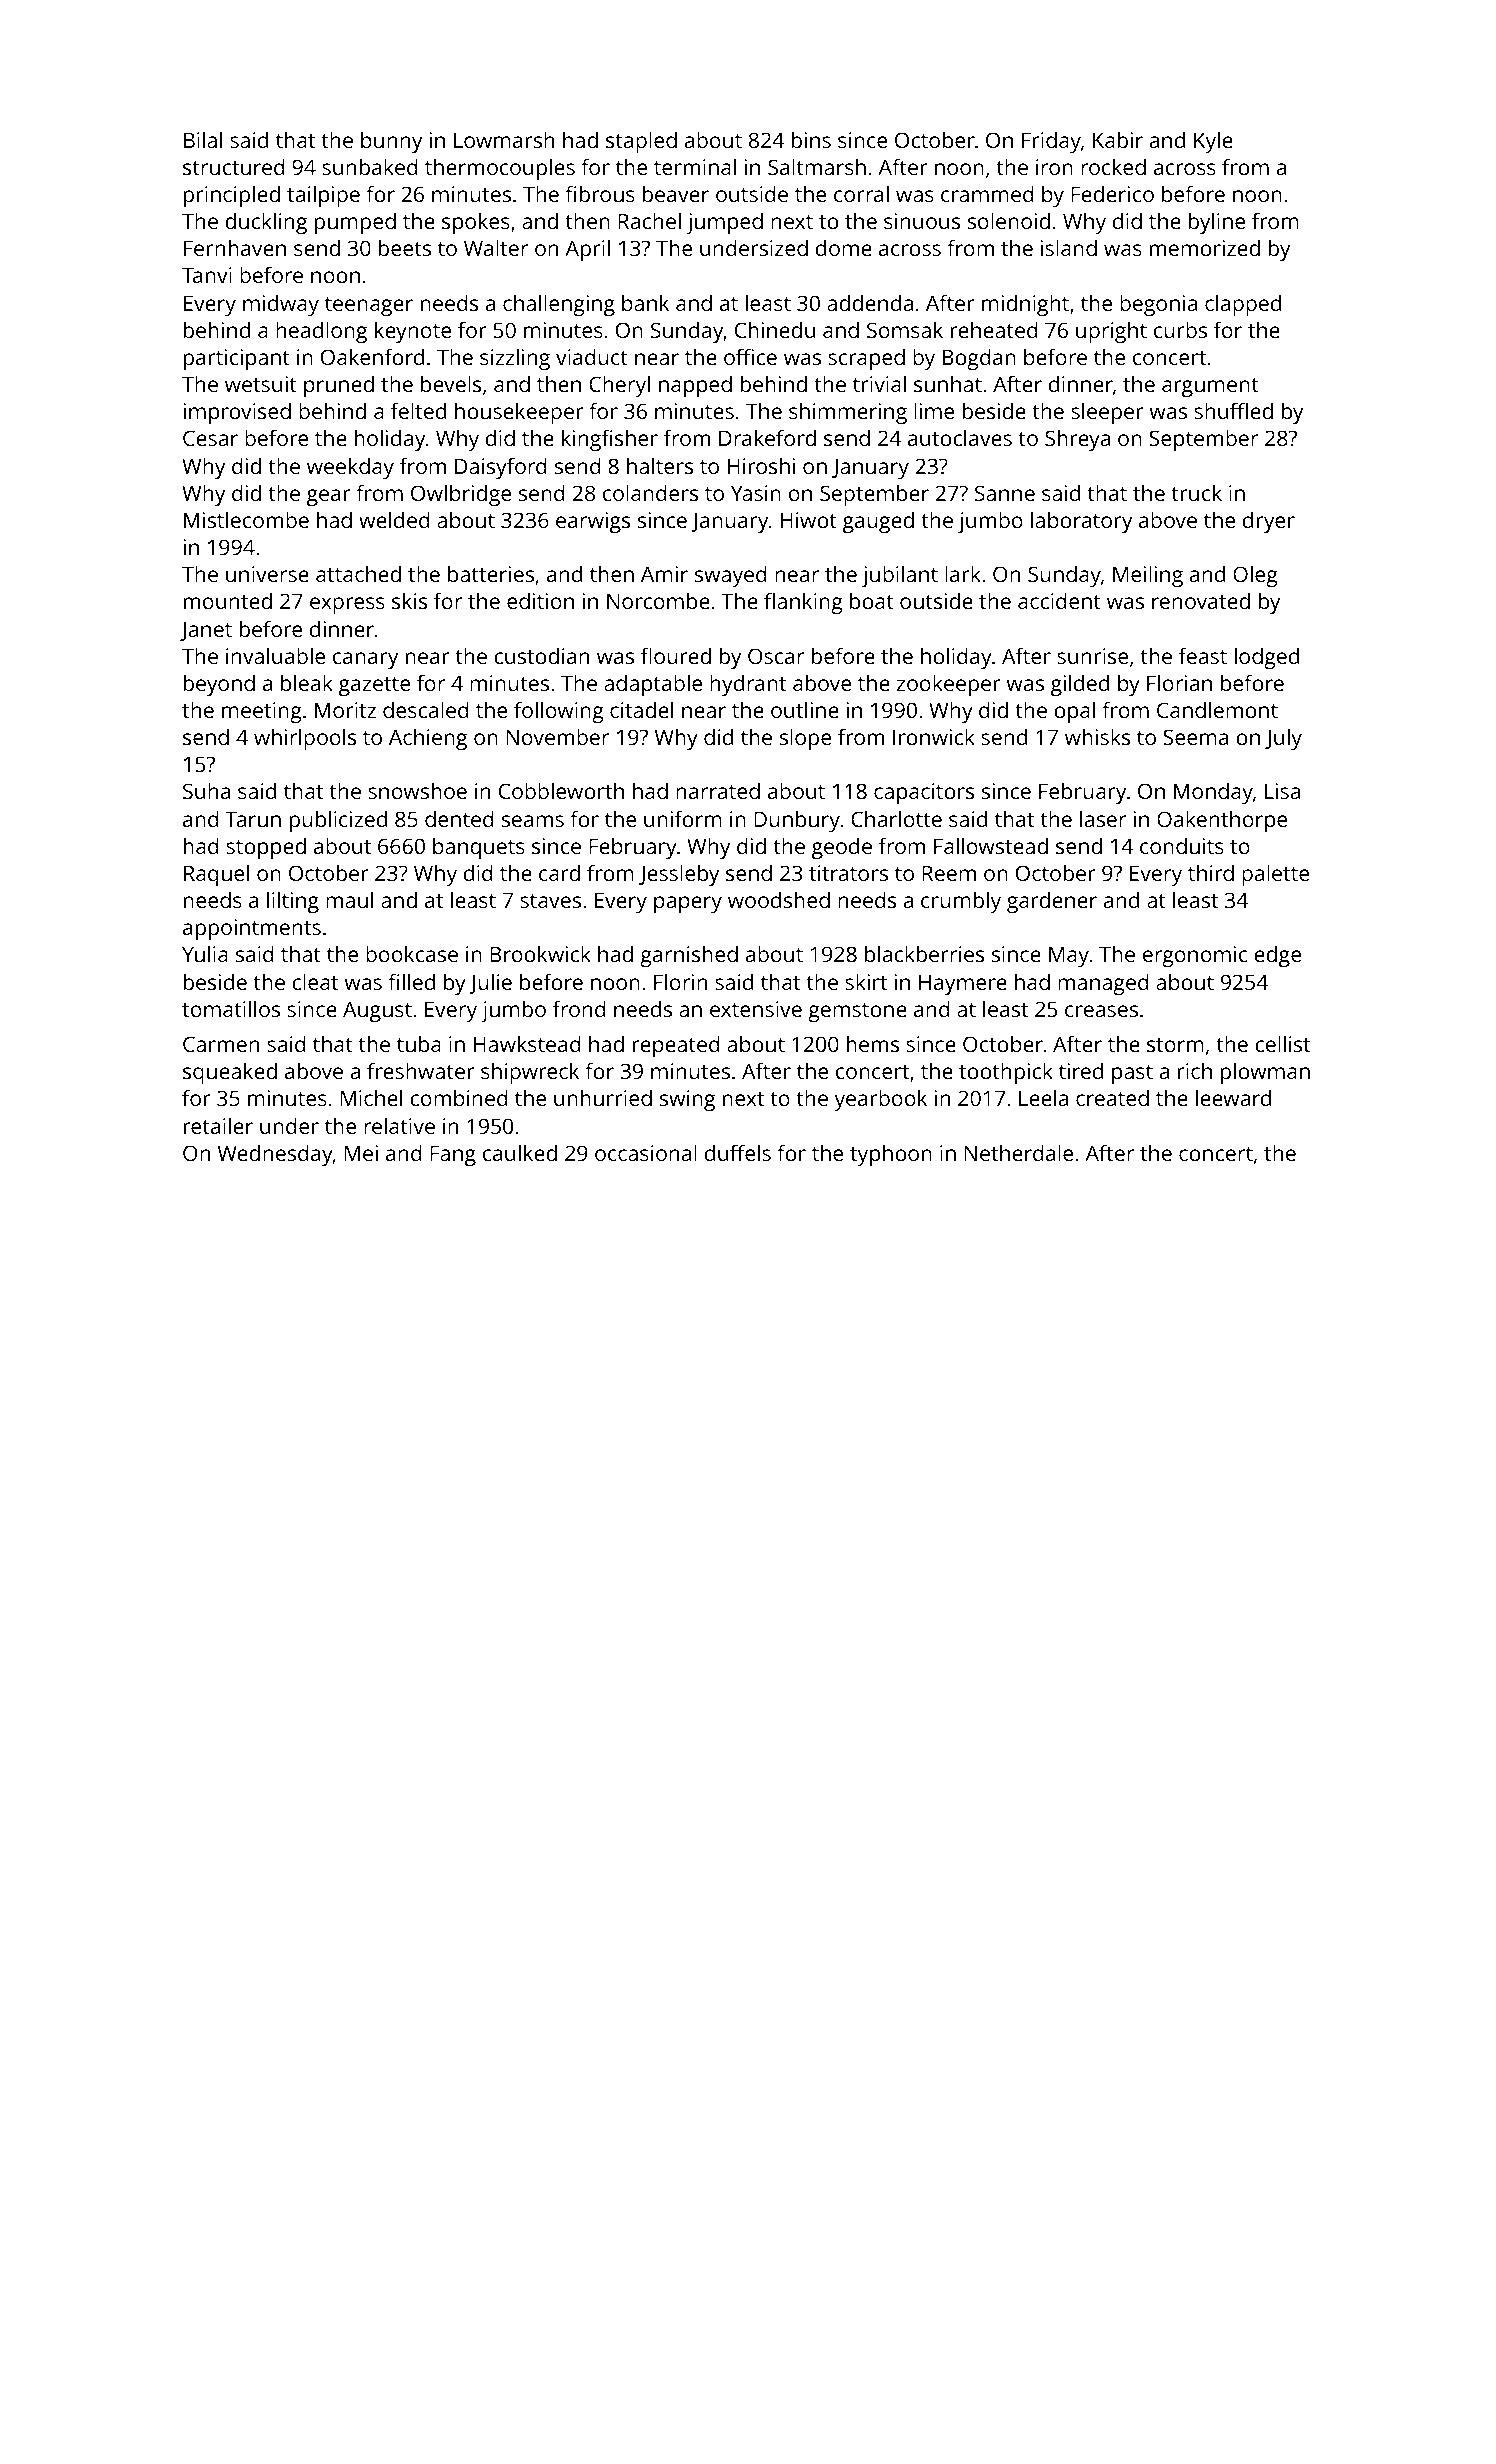 The height and width of the page is (2464, 1496). I want to click on Dunbury, so click(797, 821).
